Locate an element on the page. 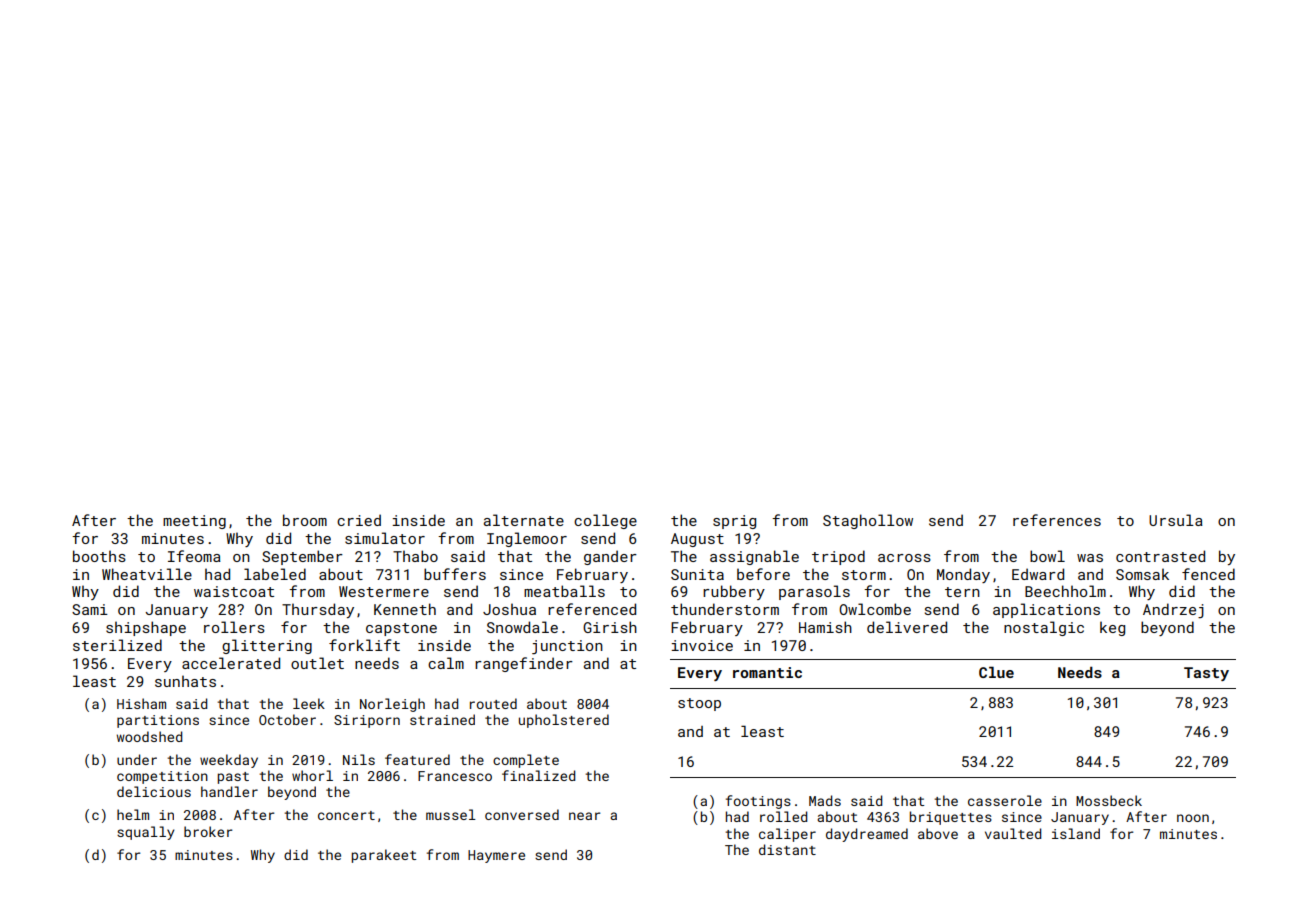  broom is located at coordinates (305, 520).
